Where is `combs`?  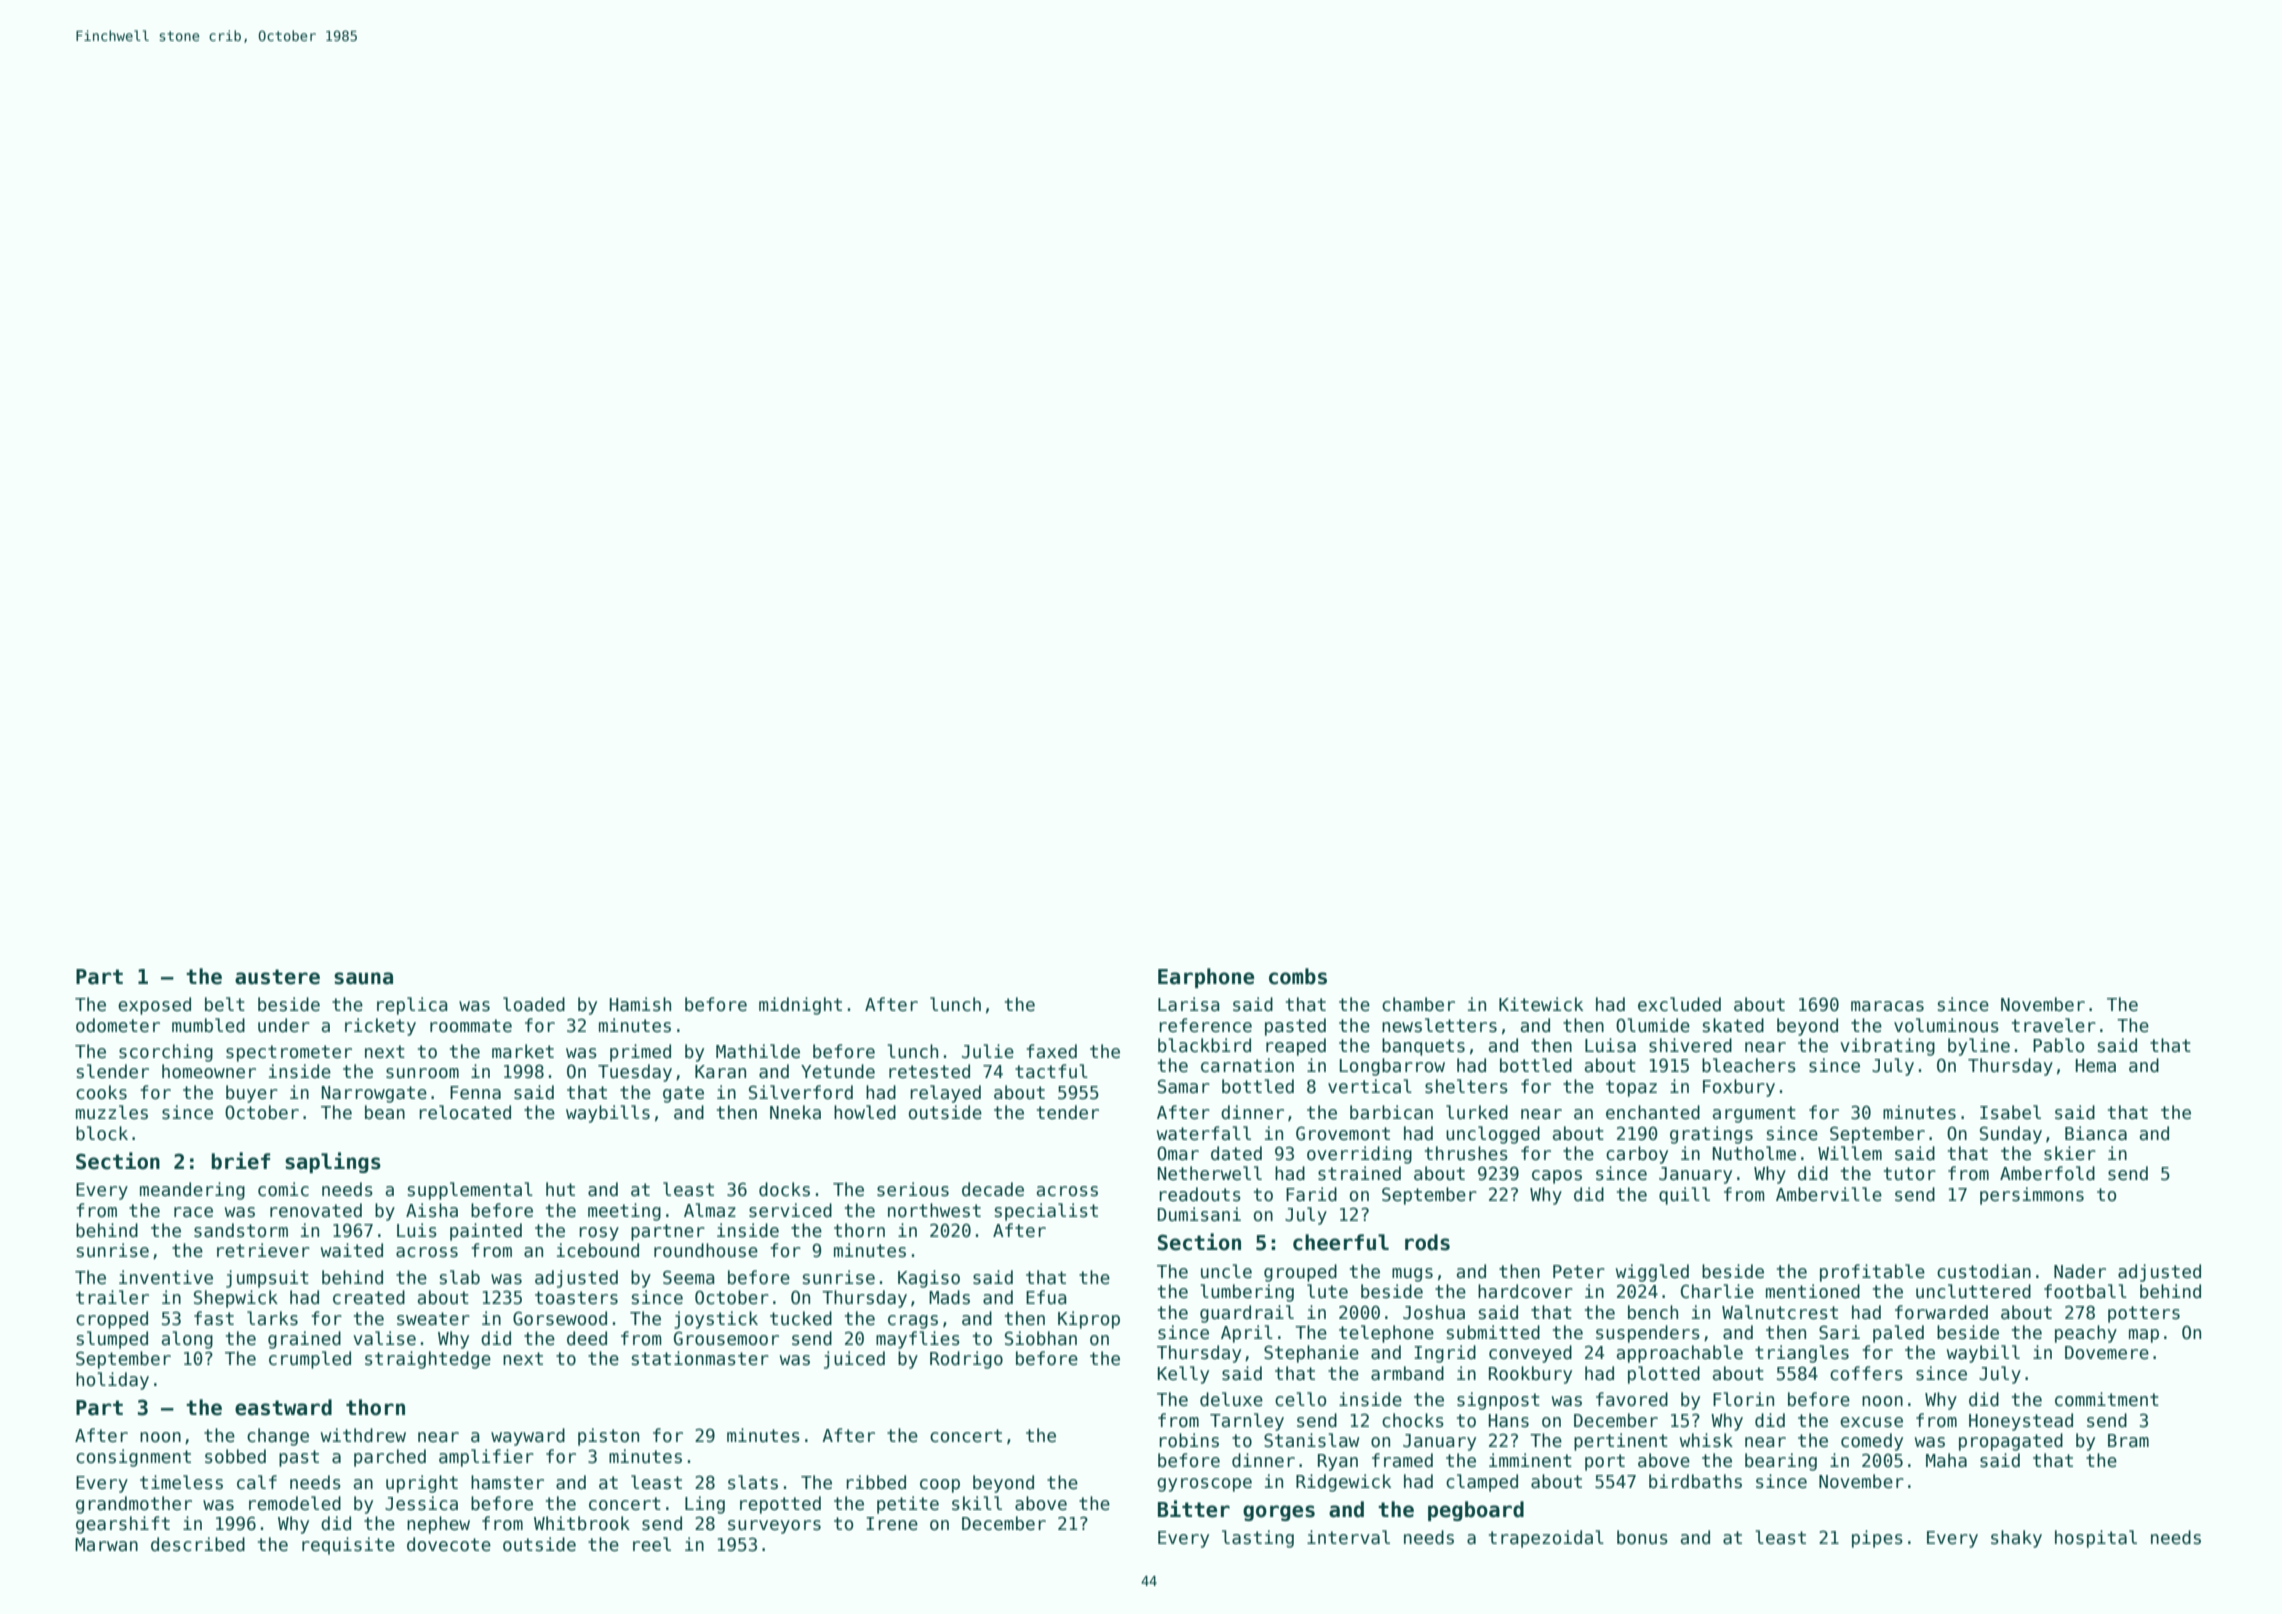 combs is located at coordinates (1298, 976).
